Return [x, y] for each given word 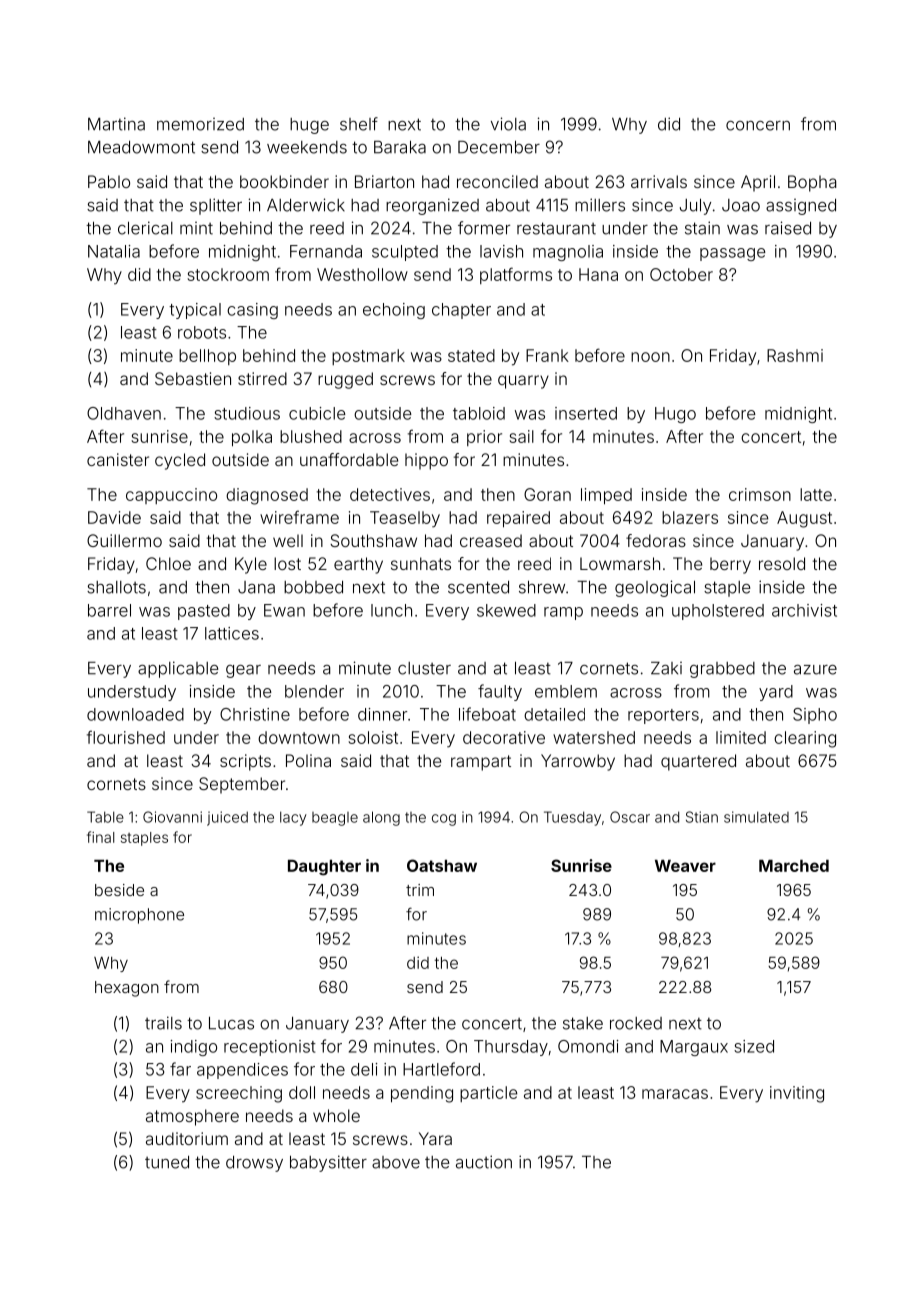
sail [521, 436]
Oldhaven [124, 413]
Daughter [324, 867]
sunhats [421, 563]
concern [758, 126]
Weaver [685, 866]
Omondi [588, 1046]
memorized [200, 124]
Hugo [675, 415]
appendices [242, 1071]
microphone [139, 916]
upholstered [718, 612]
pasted [204, 612]
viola [508, 124]
